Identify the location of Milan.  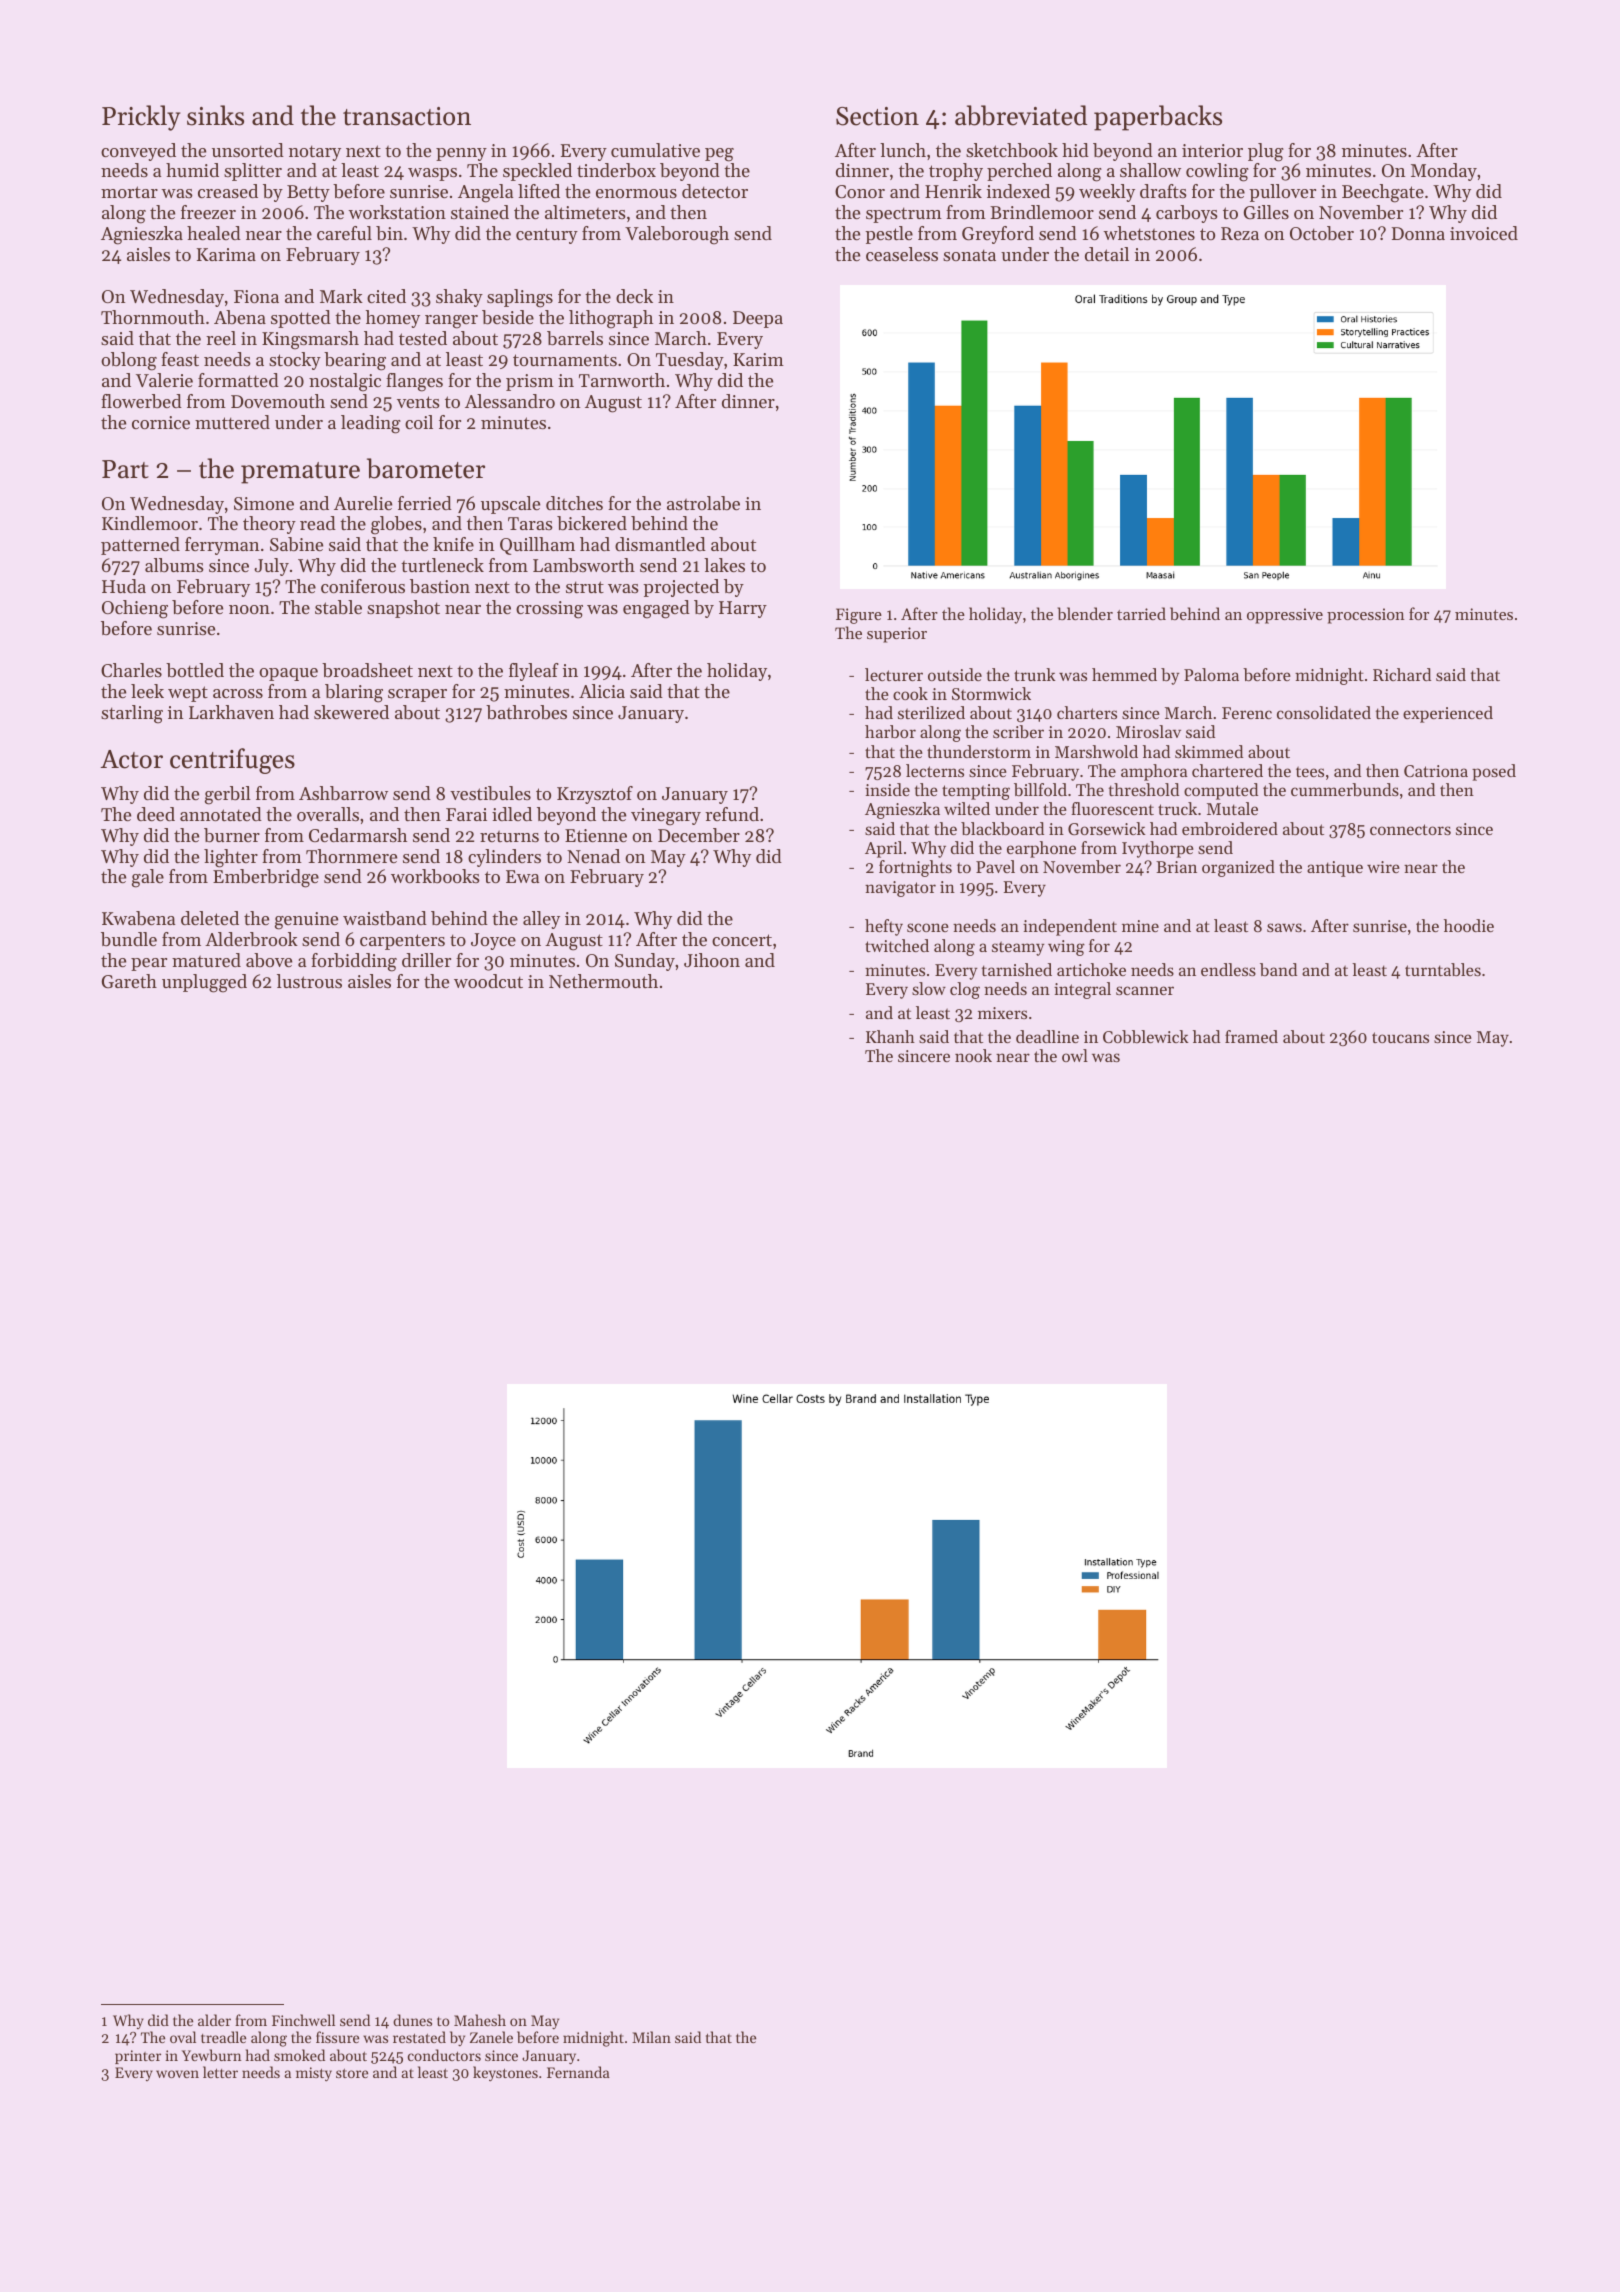
(651, 2037).
